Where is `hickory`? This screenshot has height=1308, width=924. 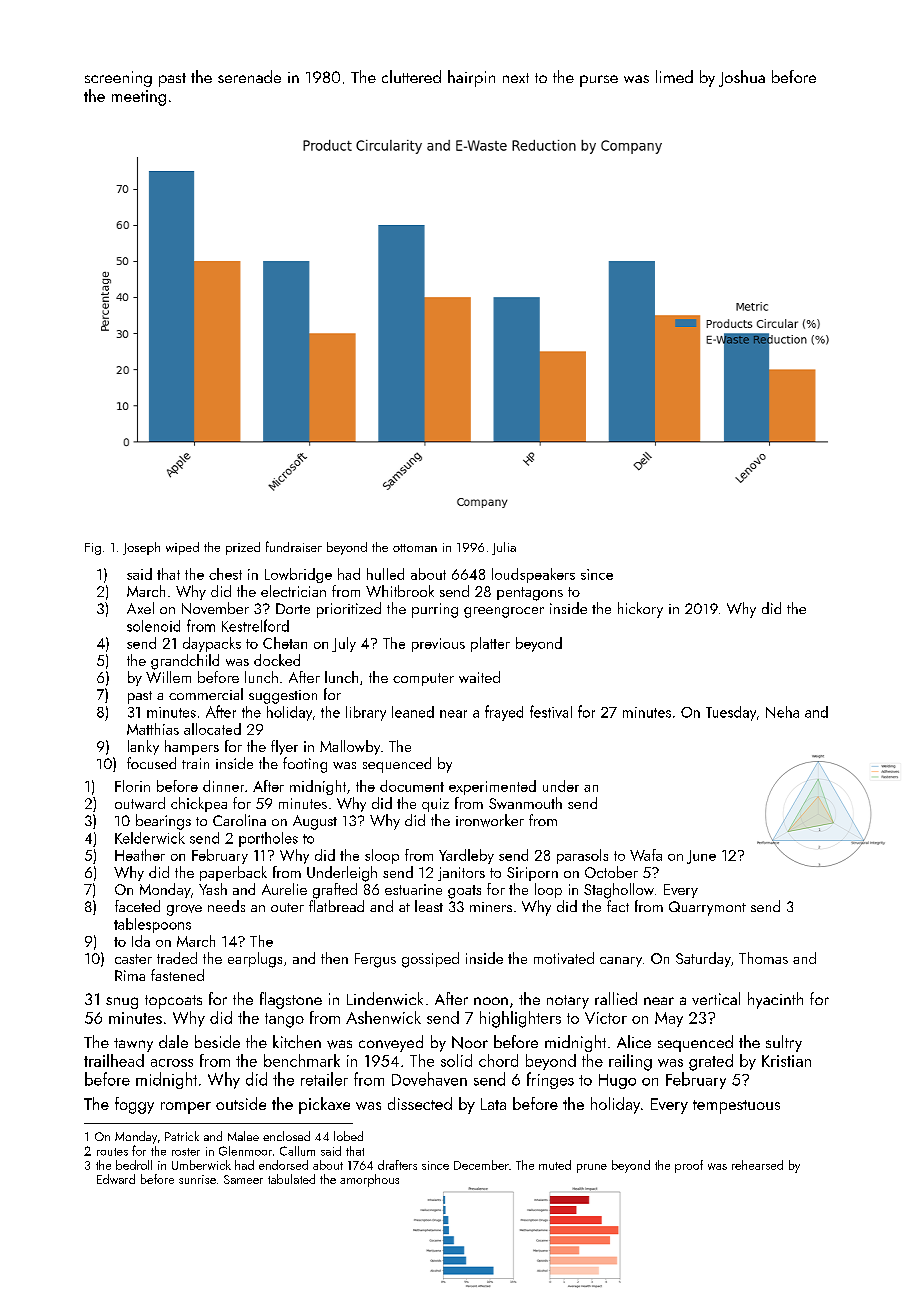
hickory is located at coordinates (640, 610).
